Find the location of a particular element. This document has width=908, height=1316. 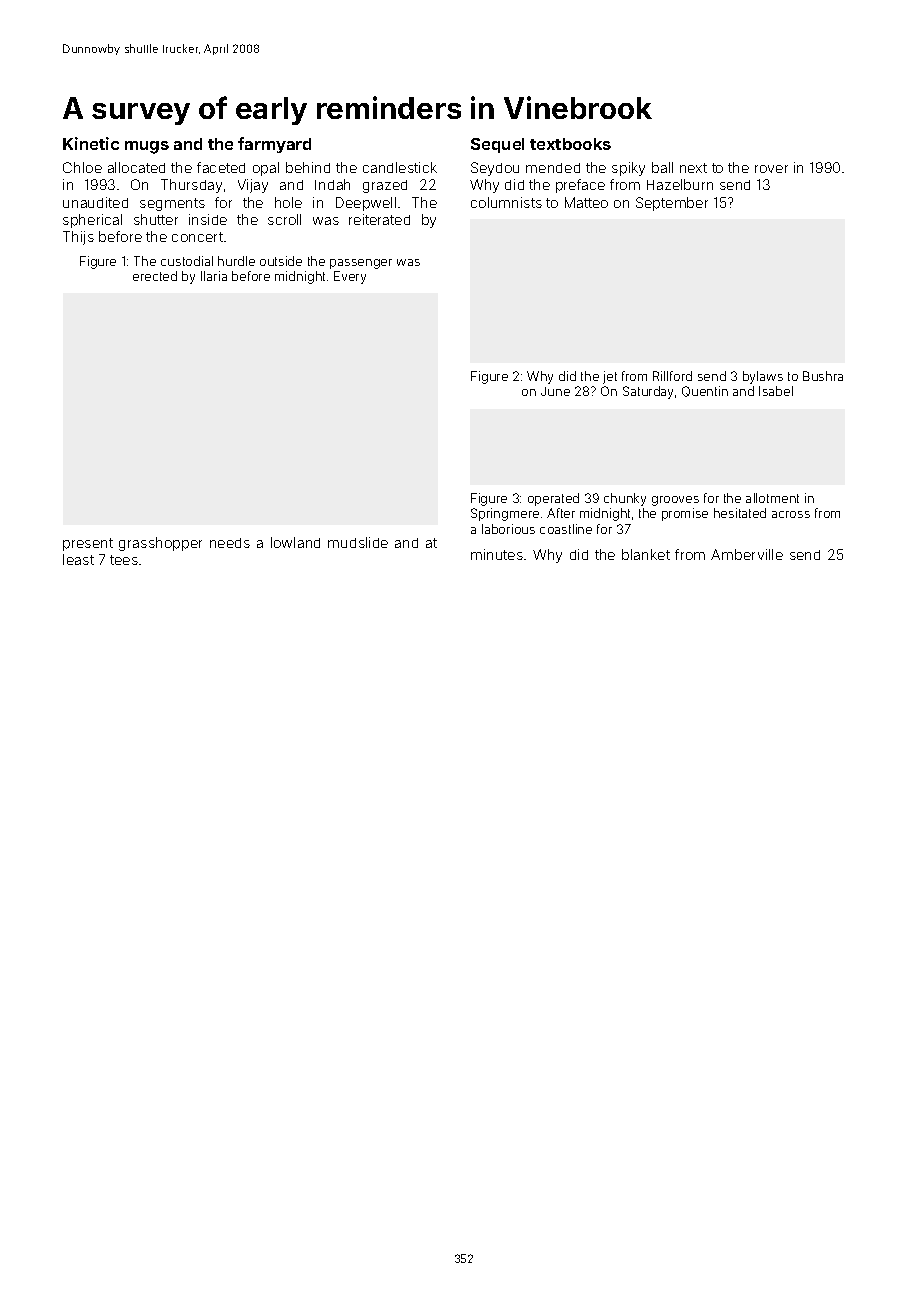

Every is located at coordinates (350, 277).
